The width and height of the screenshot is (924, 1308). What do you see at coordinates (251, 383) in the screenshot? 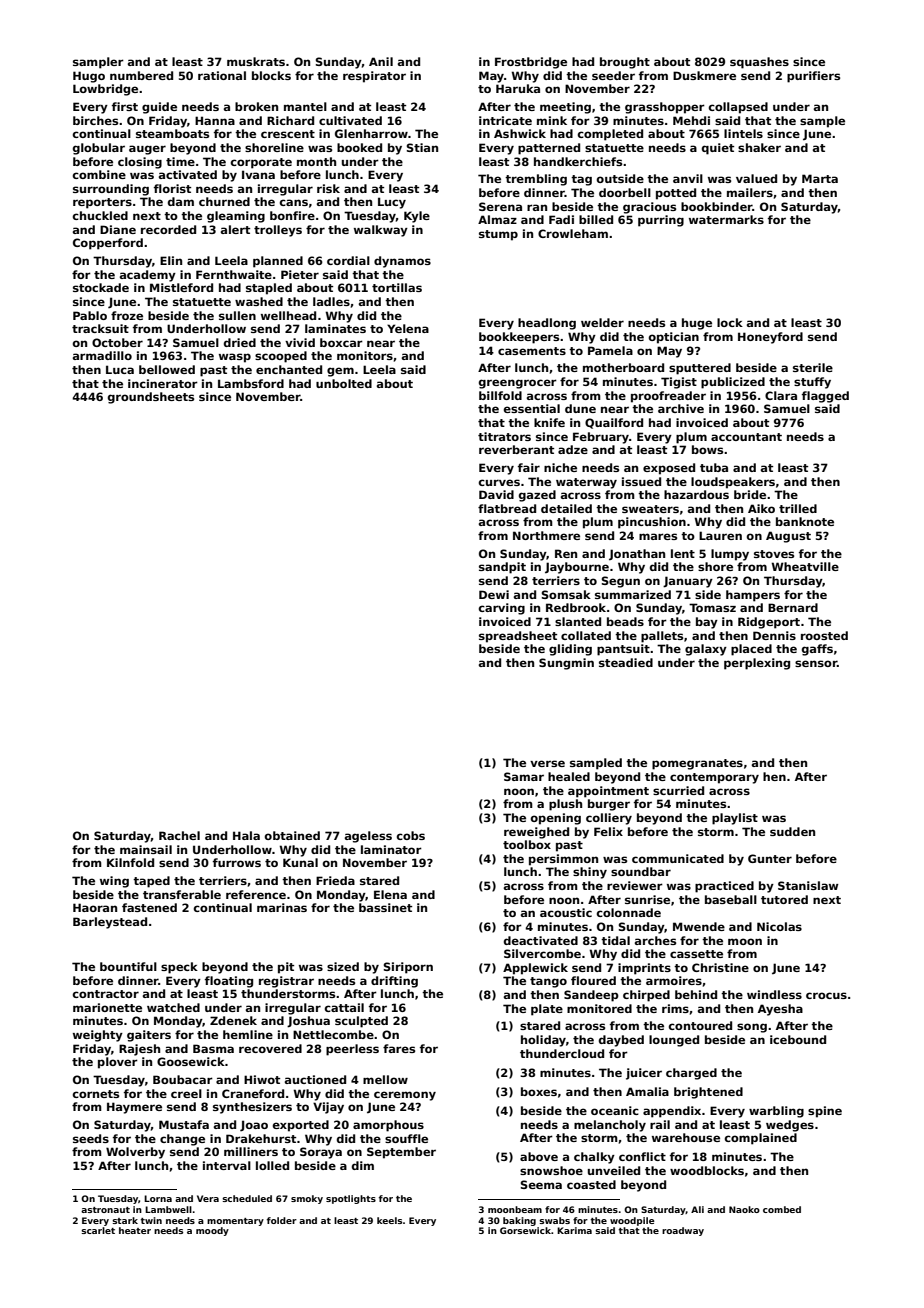
I see `Lambsford` at bounding box center [251, 383].
